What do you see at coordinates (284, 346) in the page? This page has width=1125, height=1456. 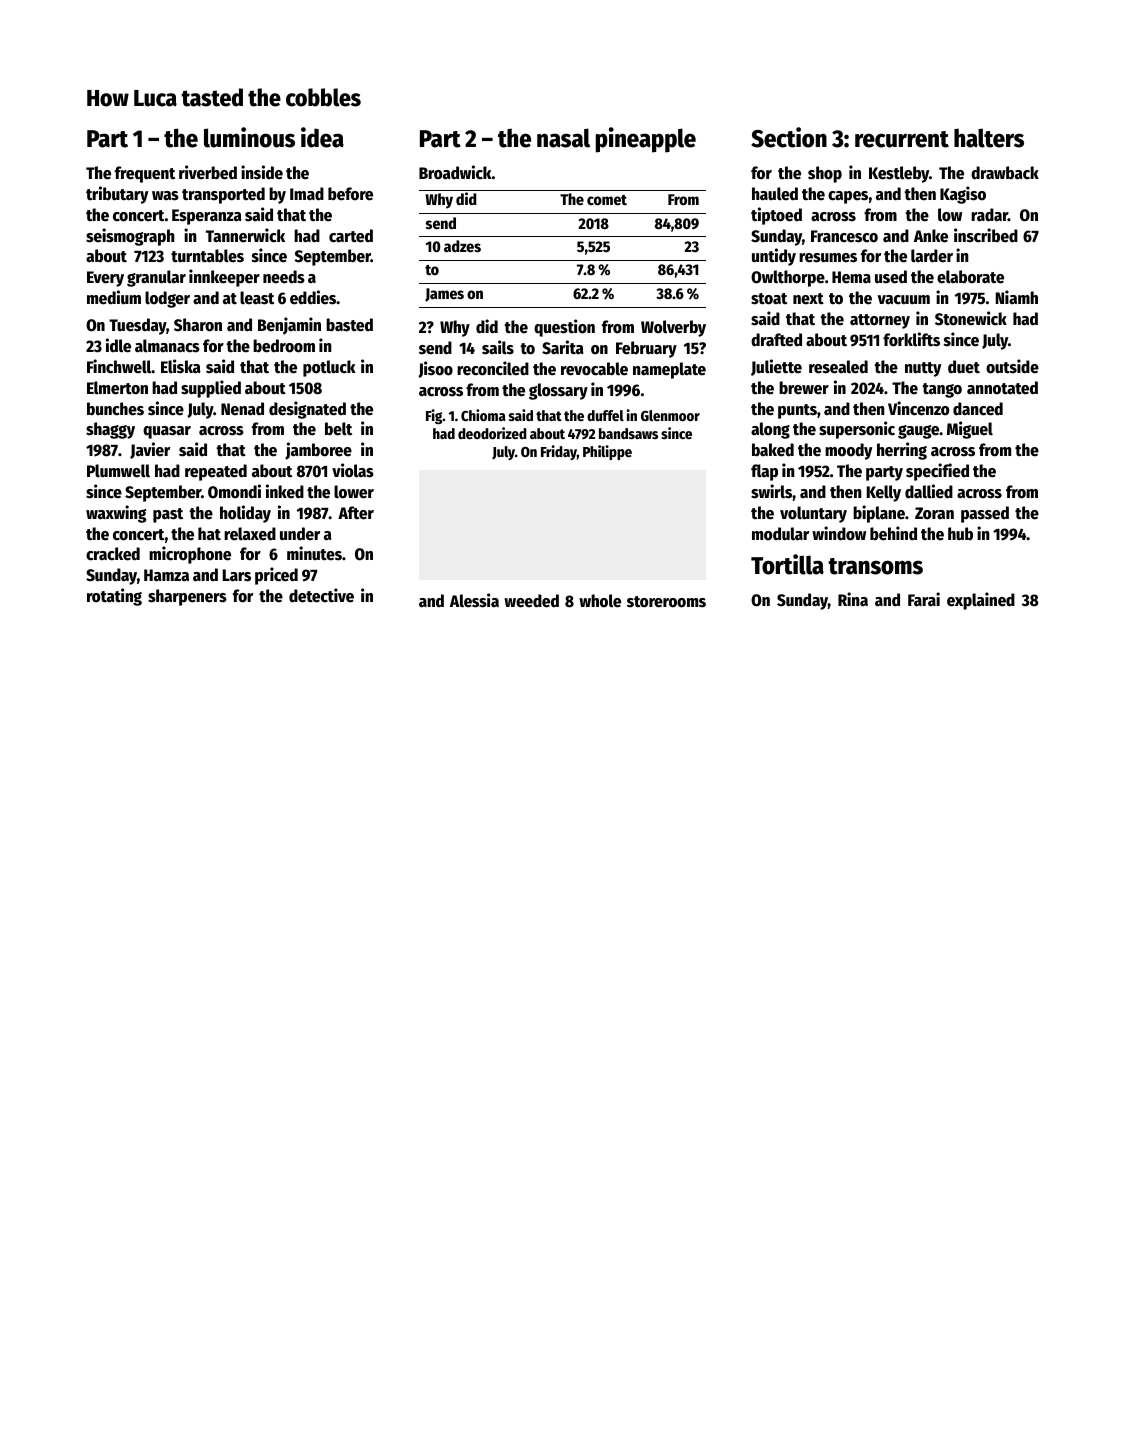 I see `bedroom` at bounding box center [284, 346].
